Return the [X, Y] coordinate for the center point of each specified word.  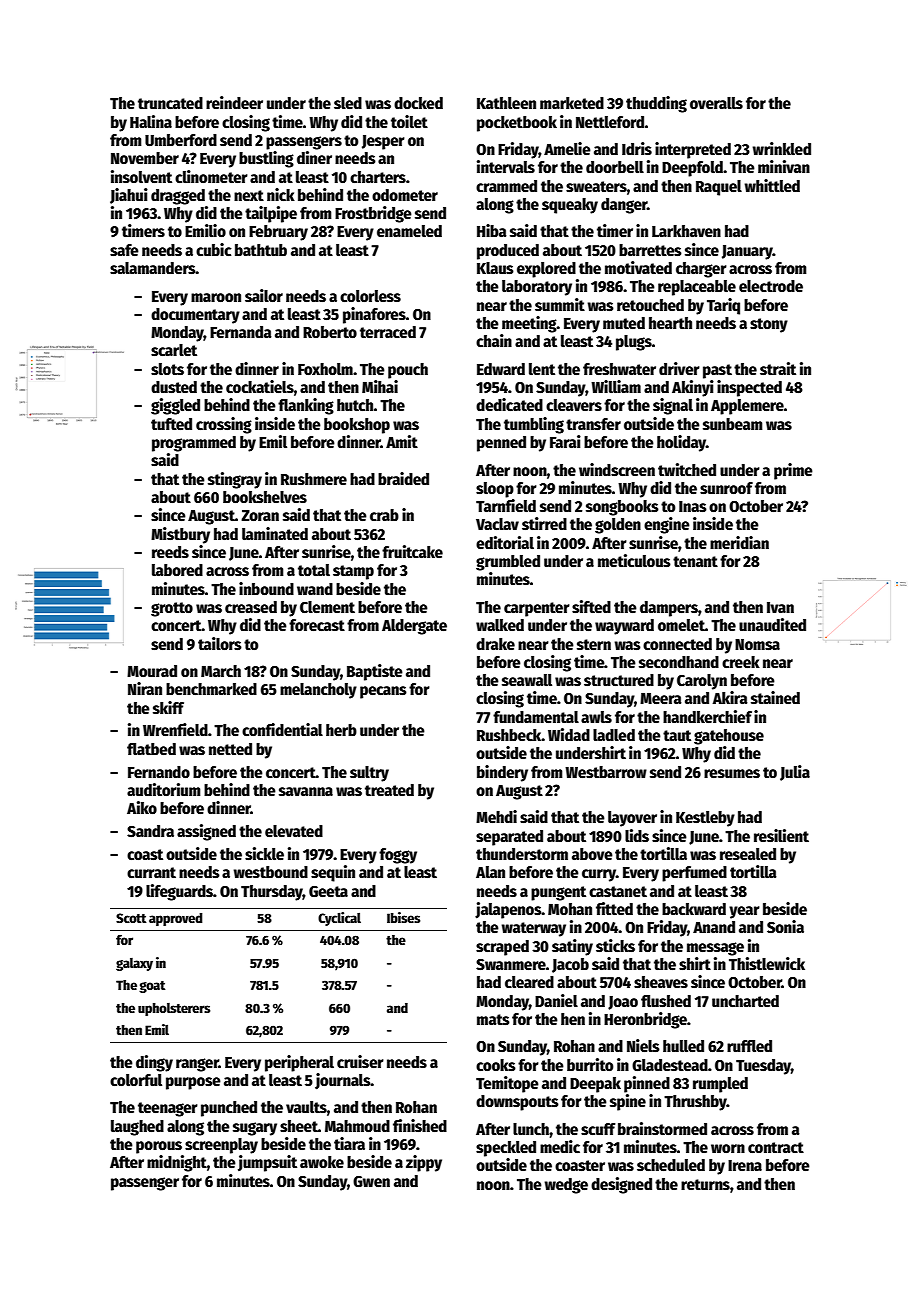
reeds [170, 552]
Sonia [785, 926]
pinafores [374, 315]
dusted [174, 387]
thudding [656, 104]
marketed [572, 103]
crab [384, 515]
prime [793, 471]
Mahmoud [357, 1126]
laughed [137, 1128]
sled [348, 103]
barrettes [650, 250]
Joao [623, 1003]
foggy [398, 856]
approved [175, 919]
